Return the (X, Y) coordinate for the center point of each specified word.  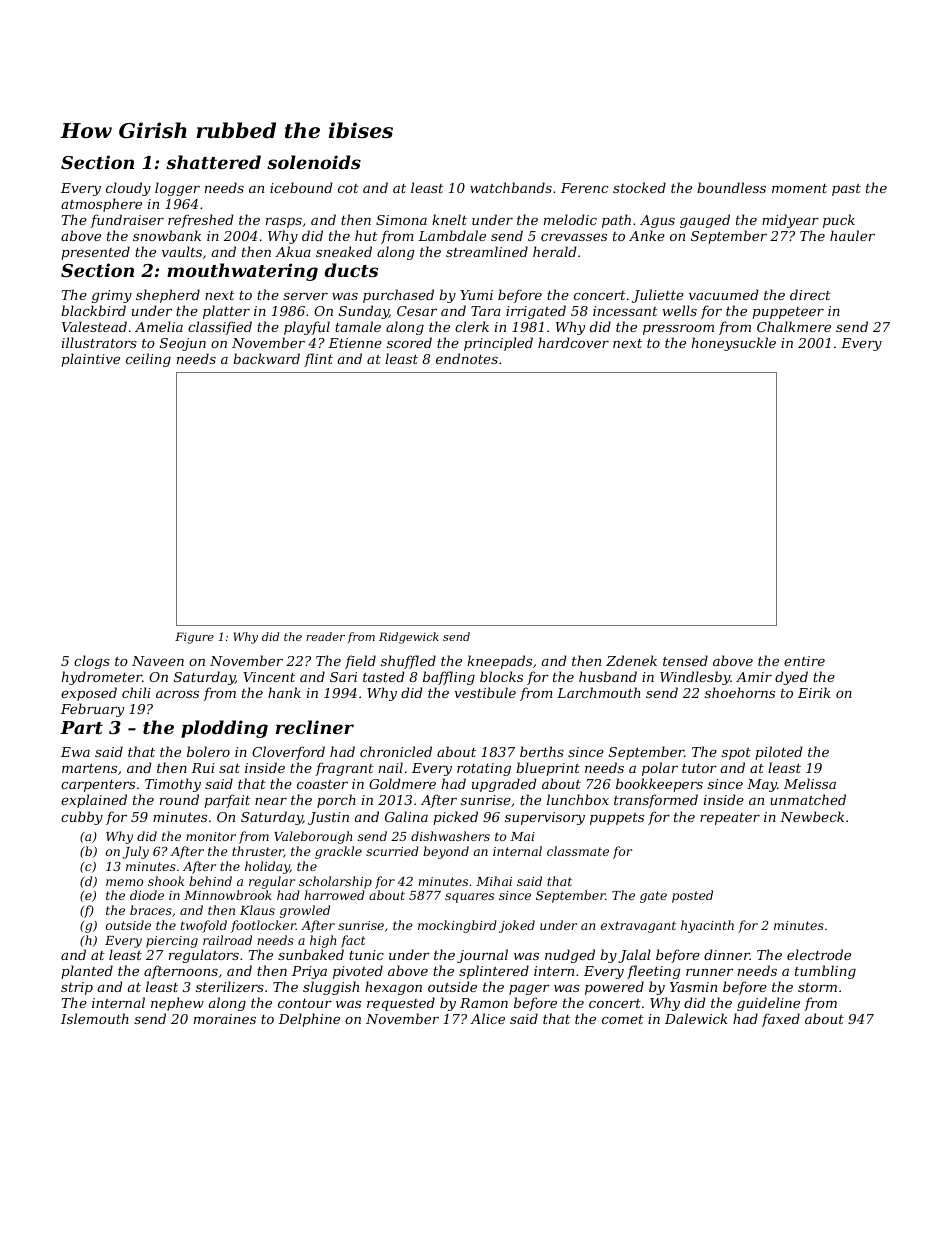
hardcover (573, 342)
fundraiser (127, 221)
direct (810, 294)
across (177, 694)
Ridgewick (409, 638)
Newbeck (812, 816)
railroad (227, 940)
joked (517, 926)
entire (804, 661)
